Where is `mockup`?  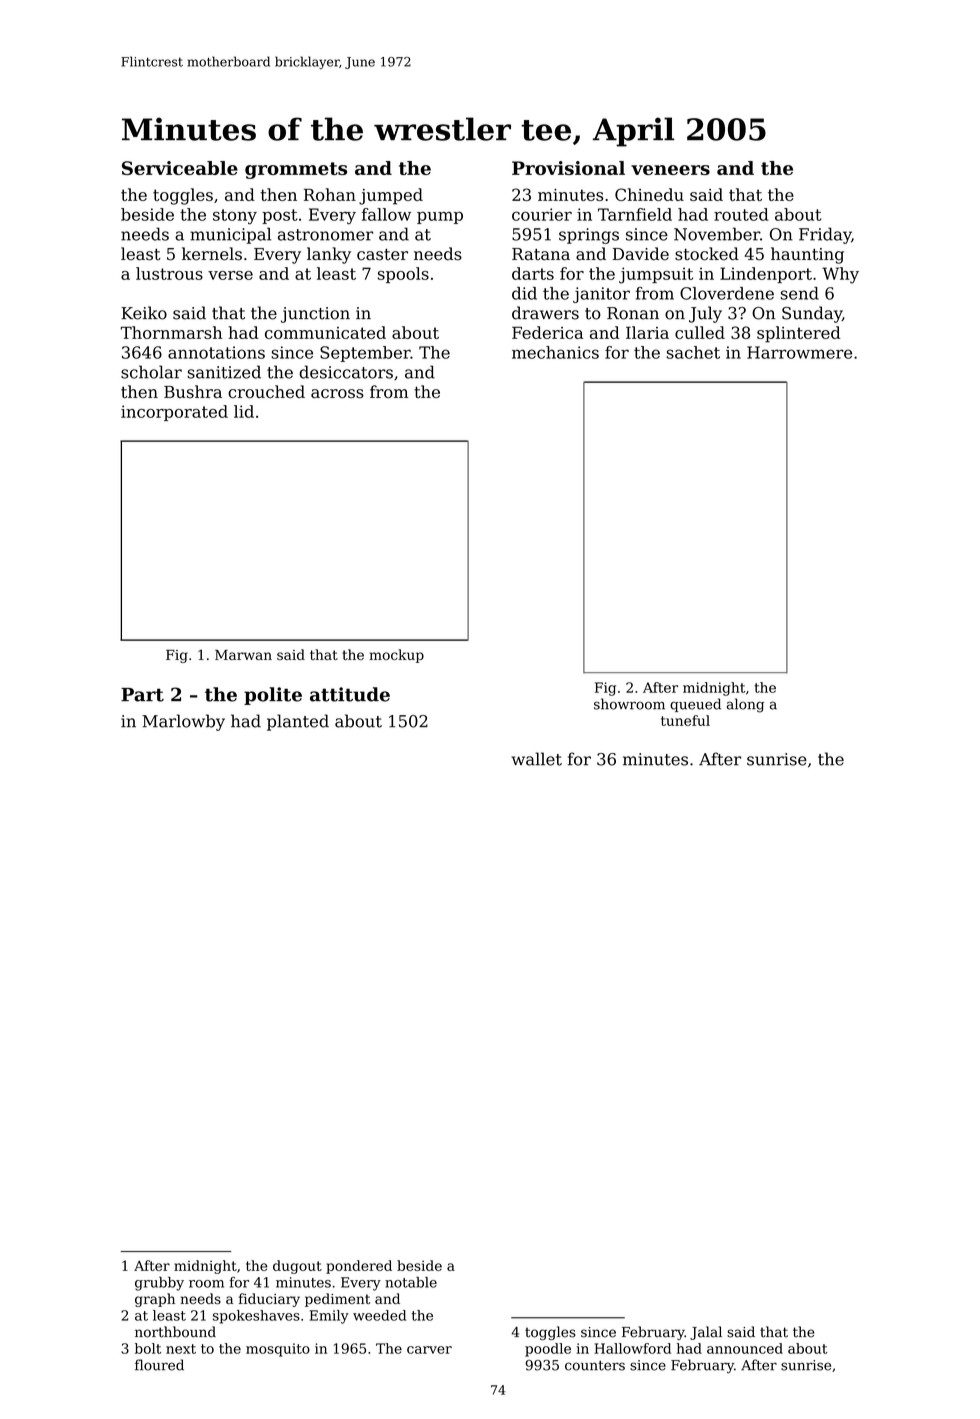
mockup is located at coordinates (396, 656).
